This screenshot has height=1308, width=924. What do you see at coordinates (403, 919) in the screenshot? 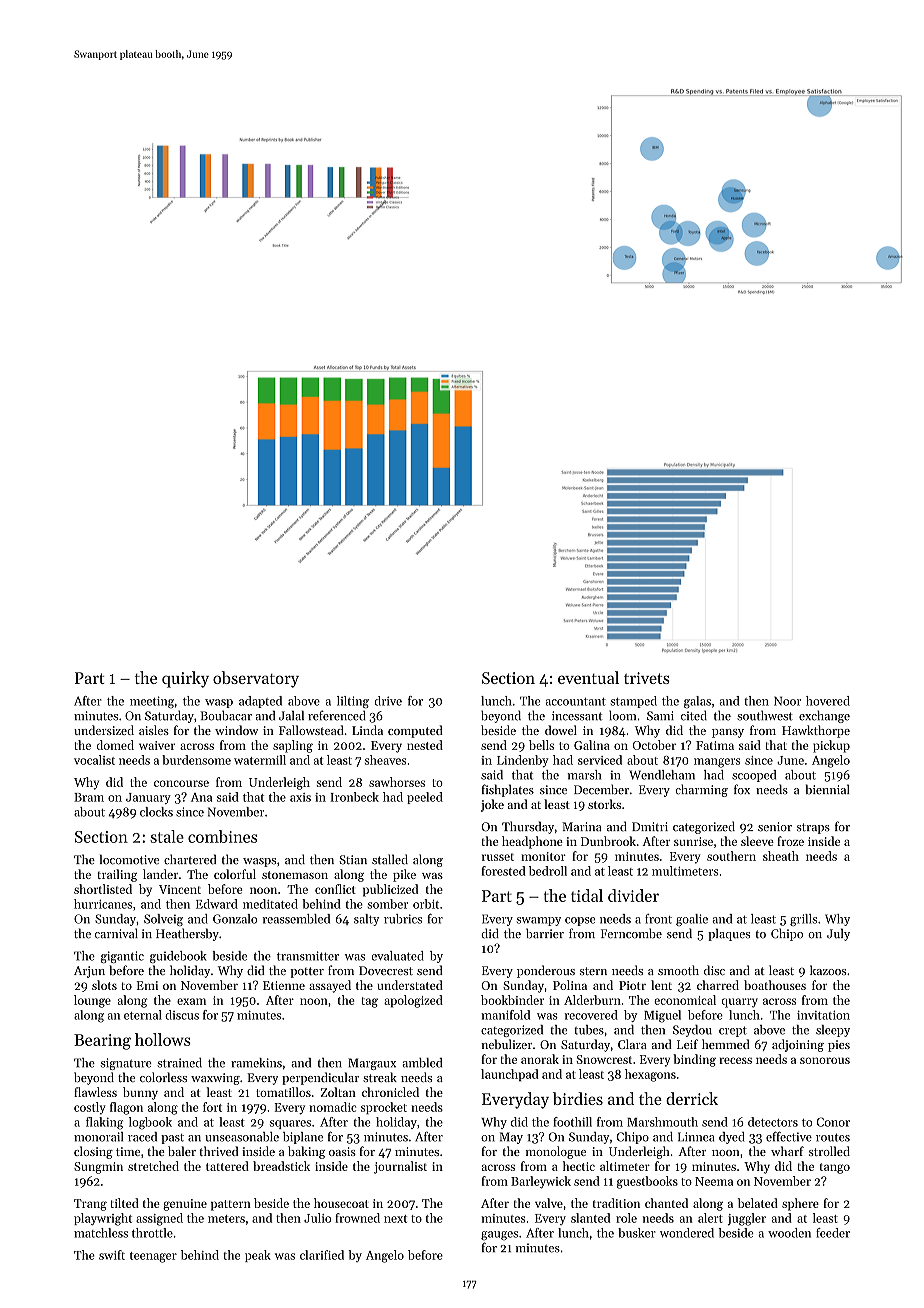
I see `rubrics` at bounding box center [403, 919].
